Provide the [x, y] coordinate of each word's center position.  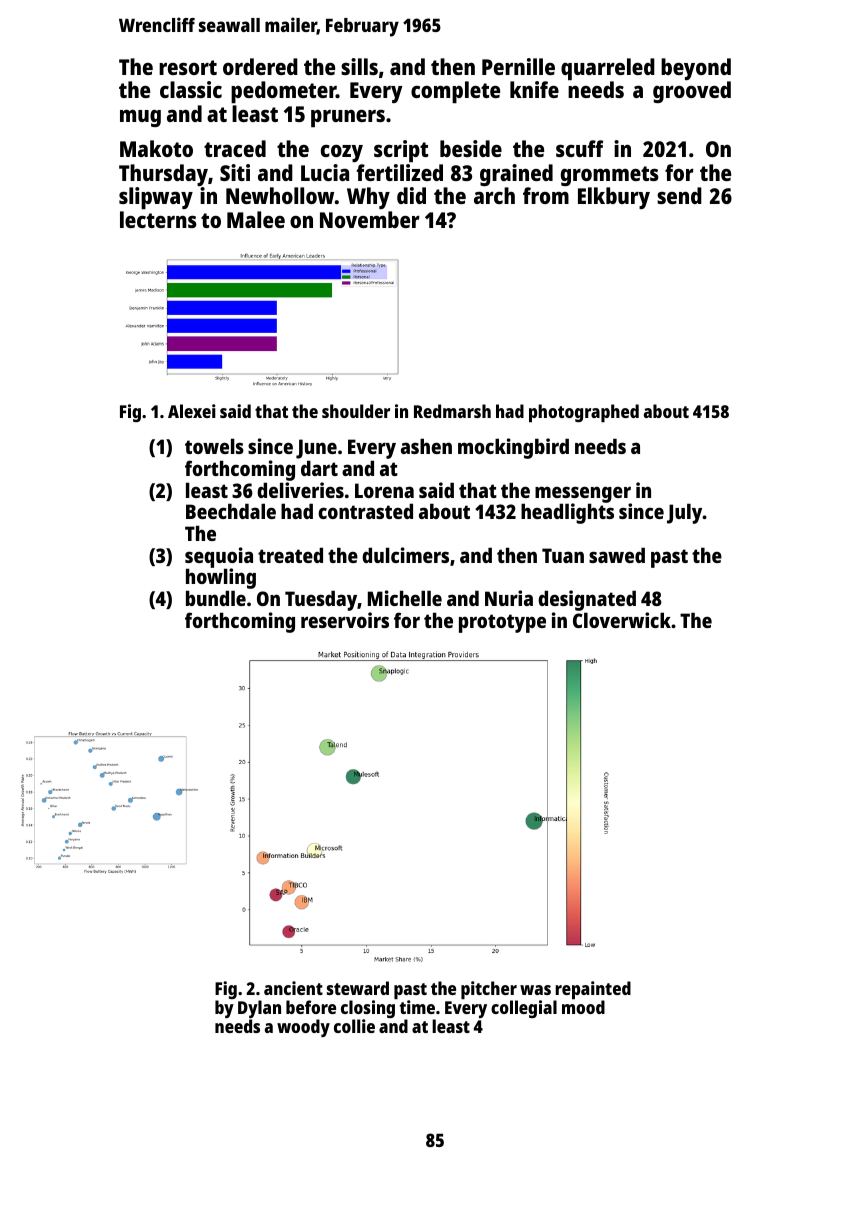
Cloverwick [622, 620]
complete [455, 92]
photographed [584, 413]
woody [303, 1028]
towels [214, 446]
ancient [293, 988]
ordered [260, 66]
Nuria [509, 598]
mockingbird [513, 448]
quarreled [608, 69]
